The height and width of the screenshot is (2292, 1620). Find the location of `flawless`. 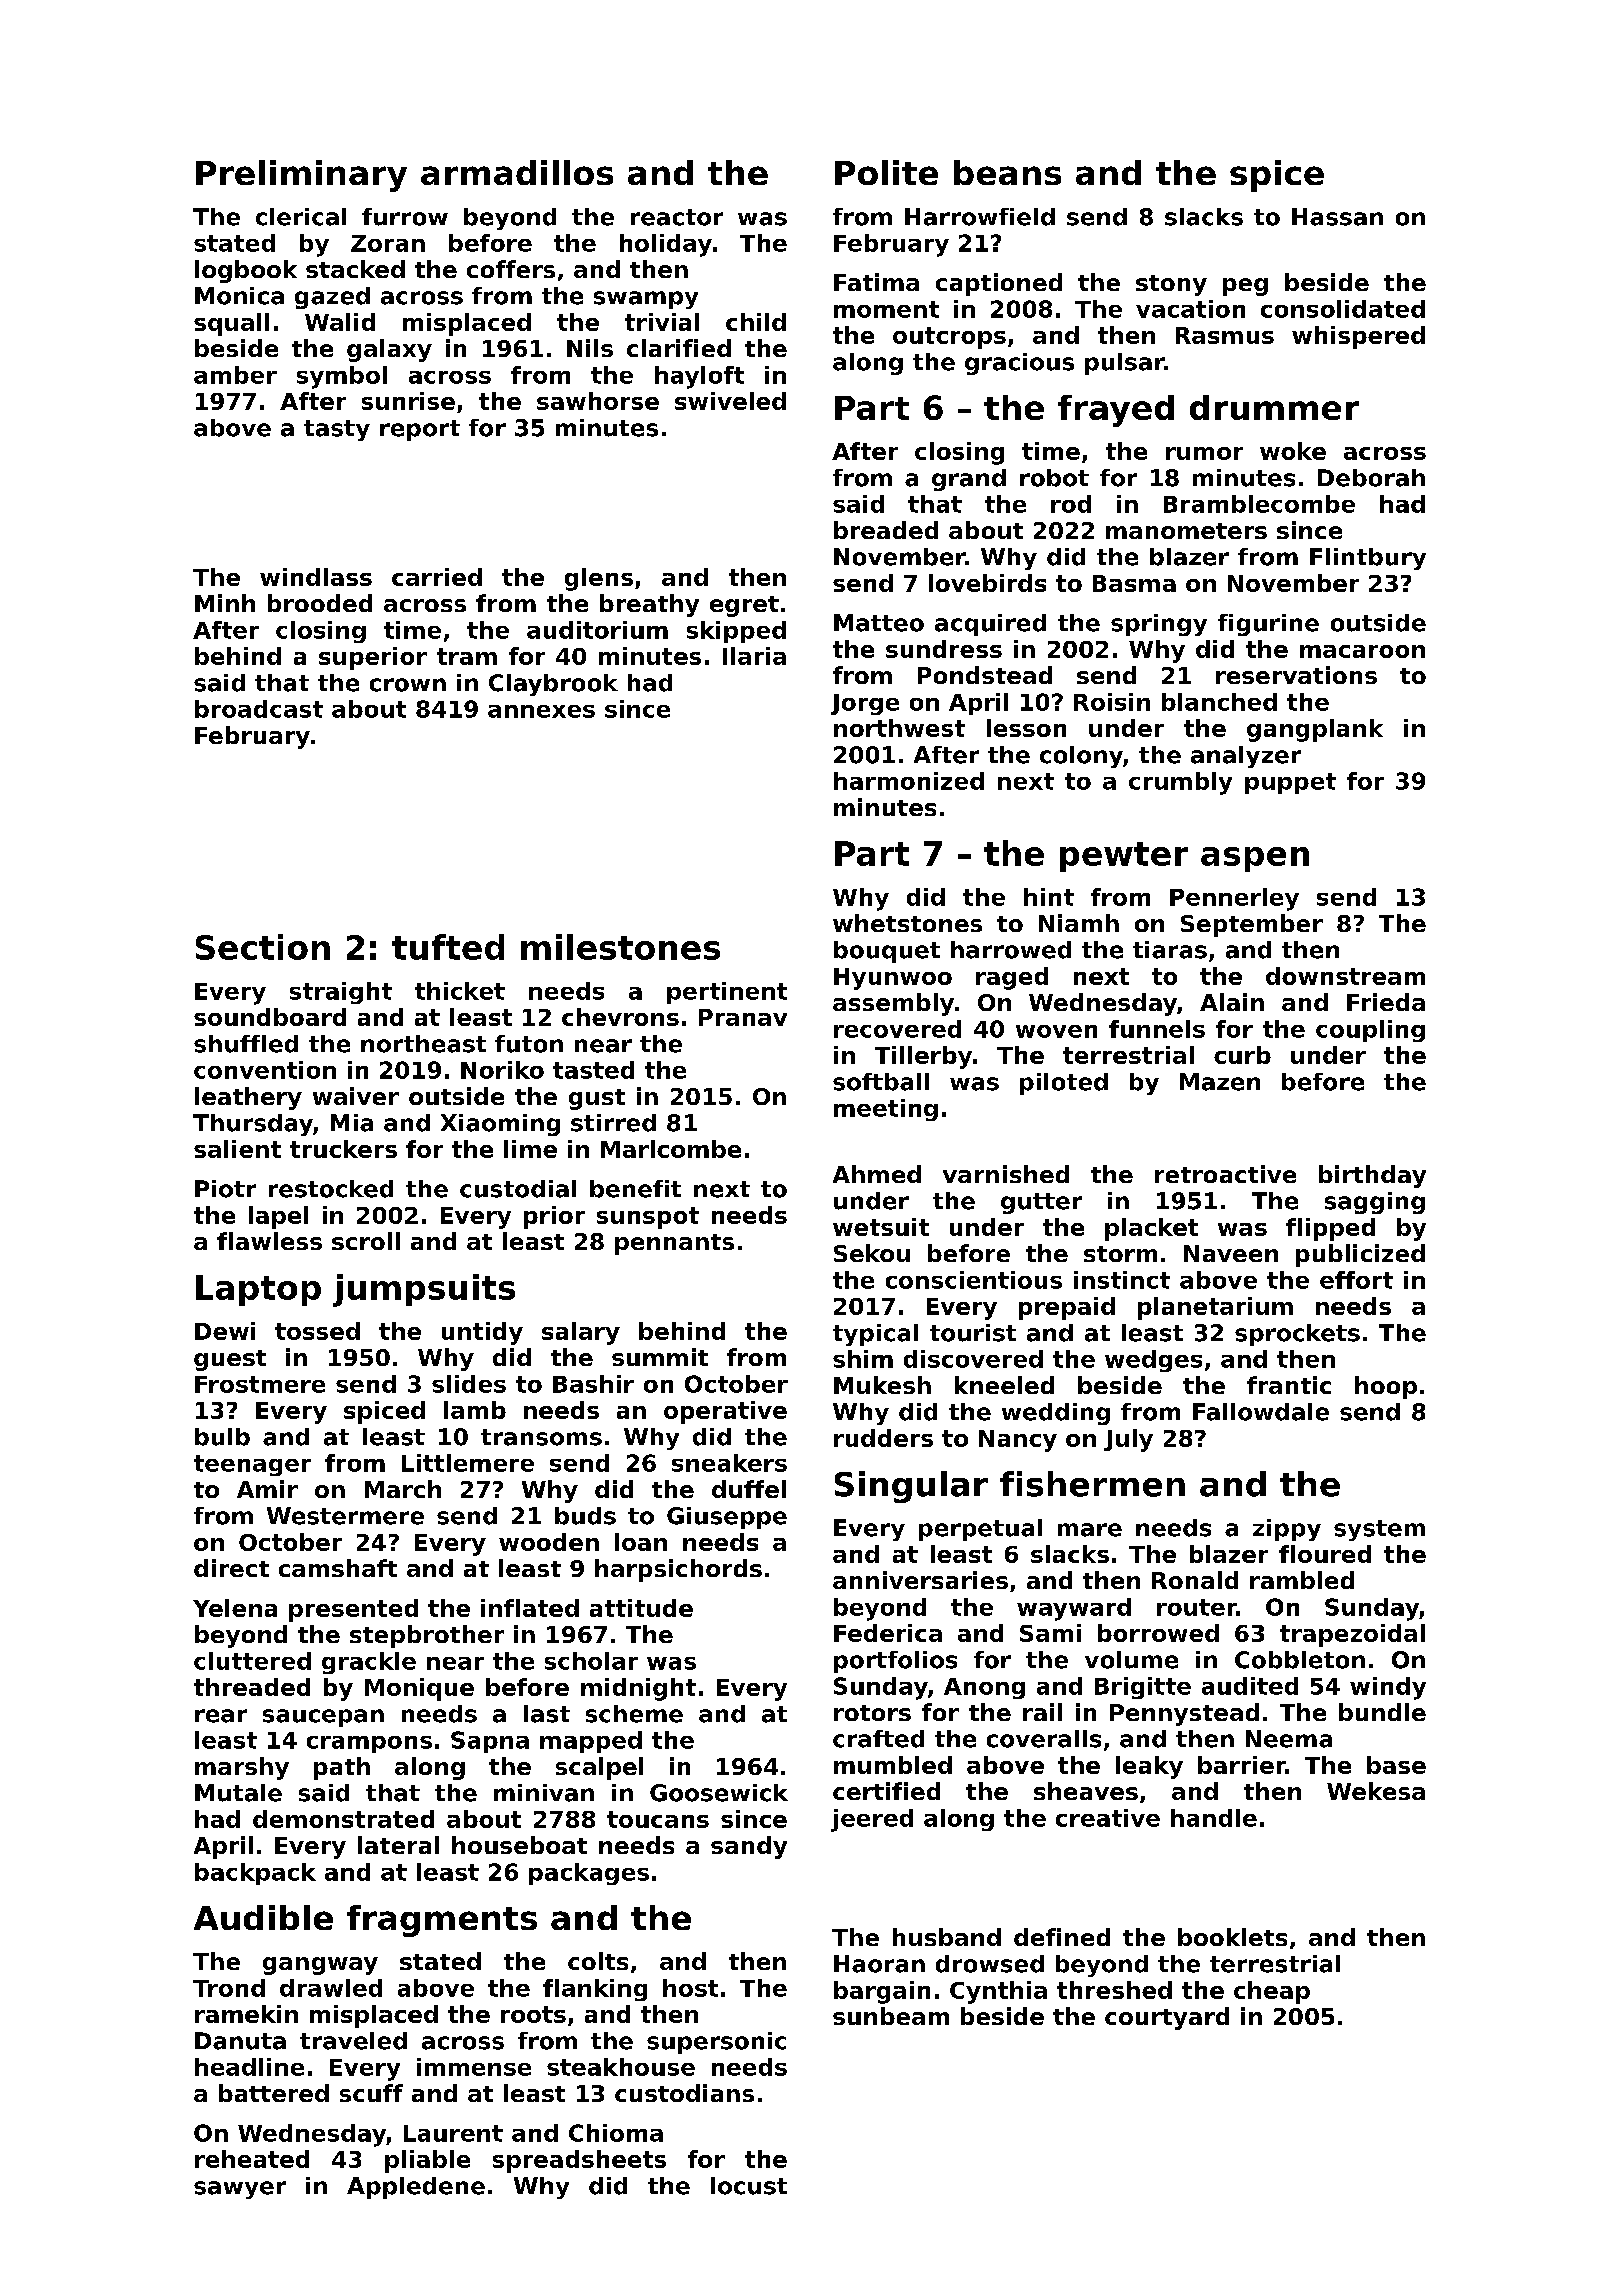

flawless is located at coordinates (269, 1241).
